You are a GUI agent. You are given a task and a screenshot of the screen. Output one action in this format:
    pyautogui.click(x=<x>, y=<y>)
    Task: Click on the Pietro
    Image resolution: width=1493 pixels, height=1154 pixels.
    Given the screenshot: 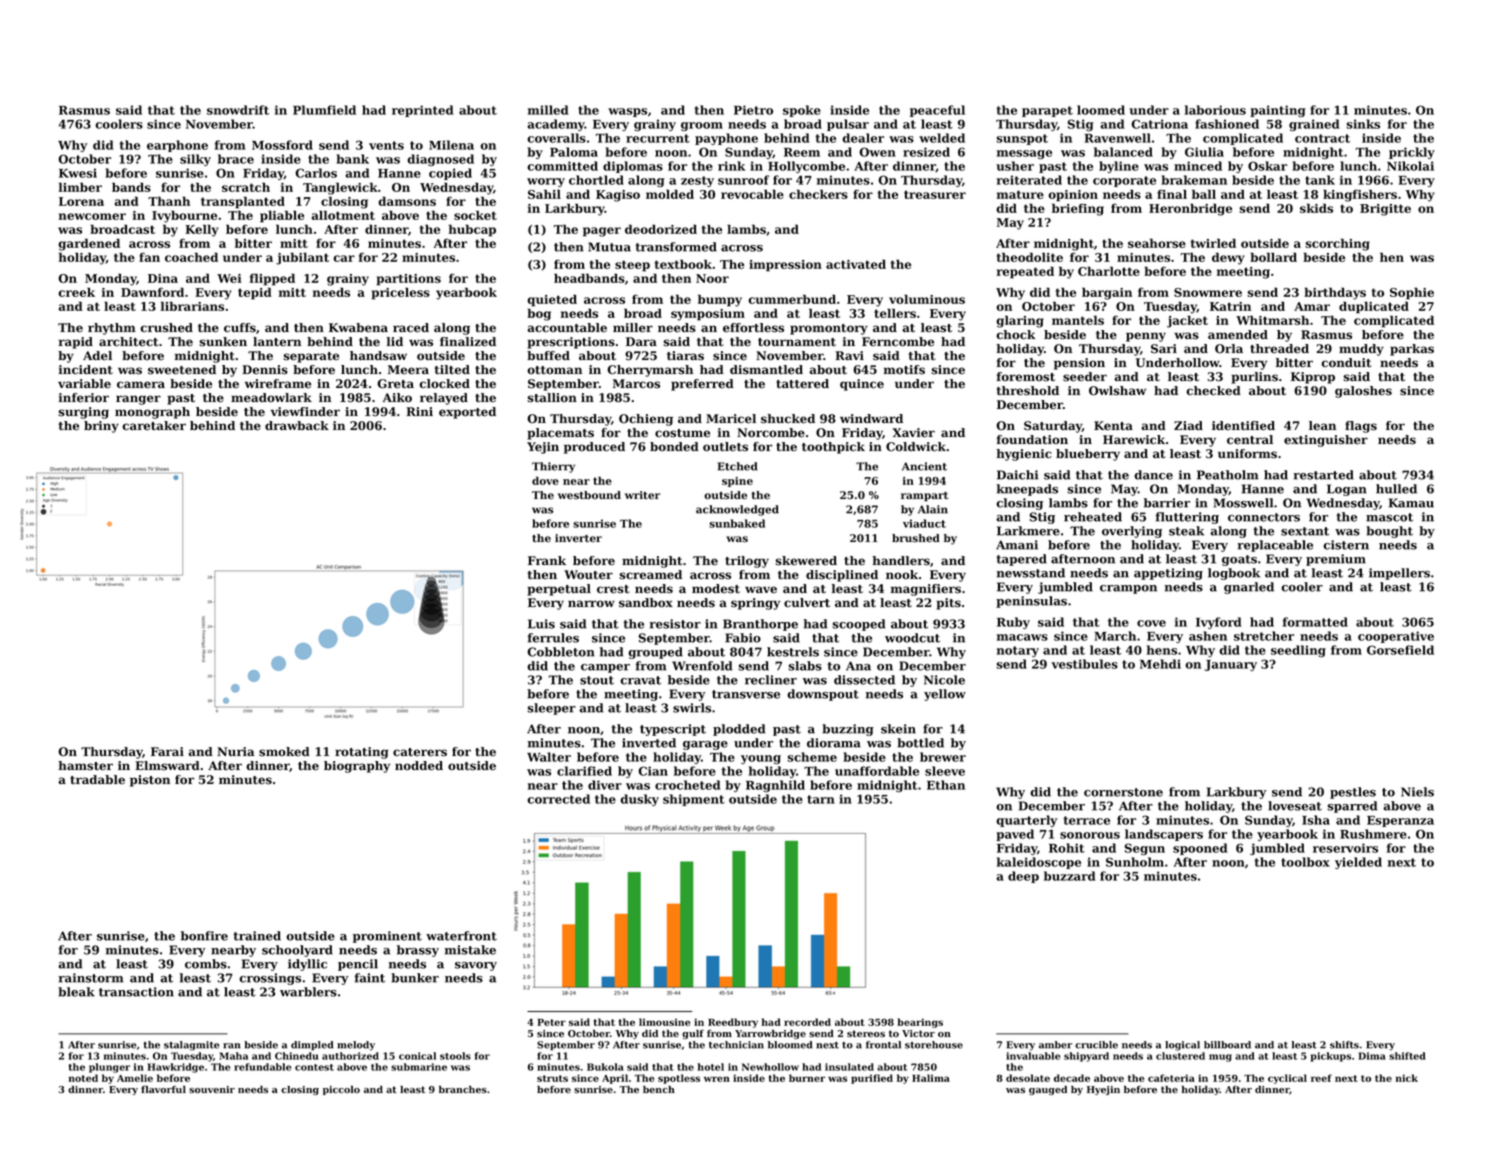 What is the action you would take?
    pyautogui.click(x=753, y=110)
